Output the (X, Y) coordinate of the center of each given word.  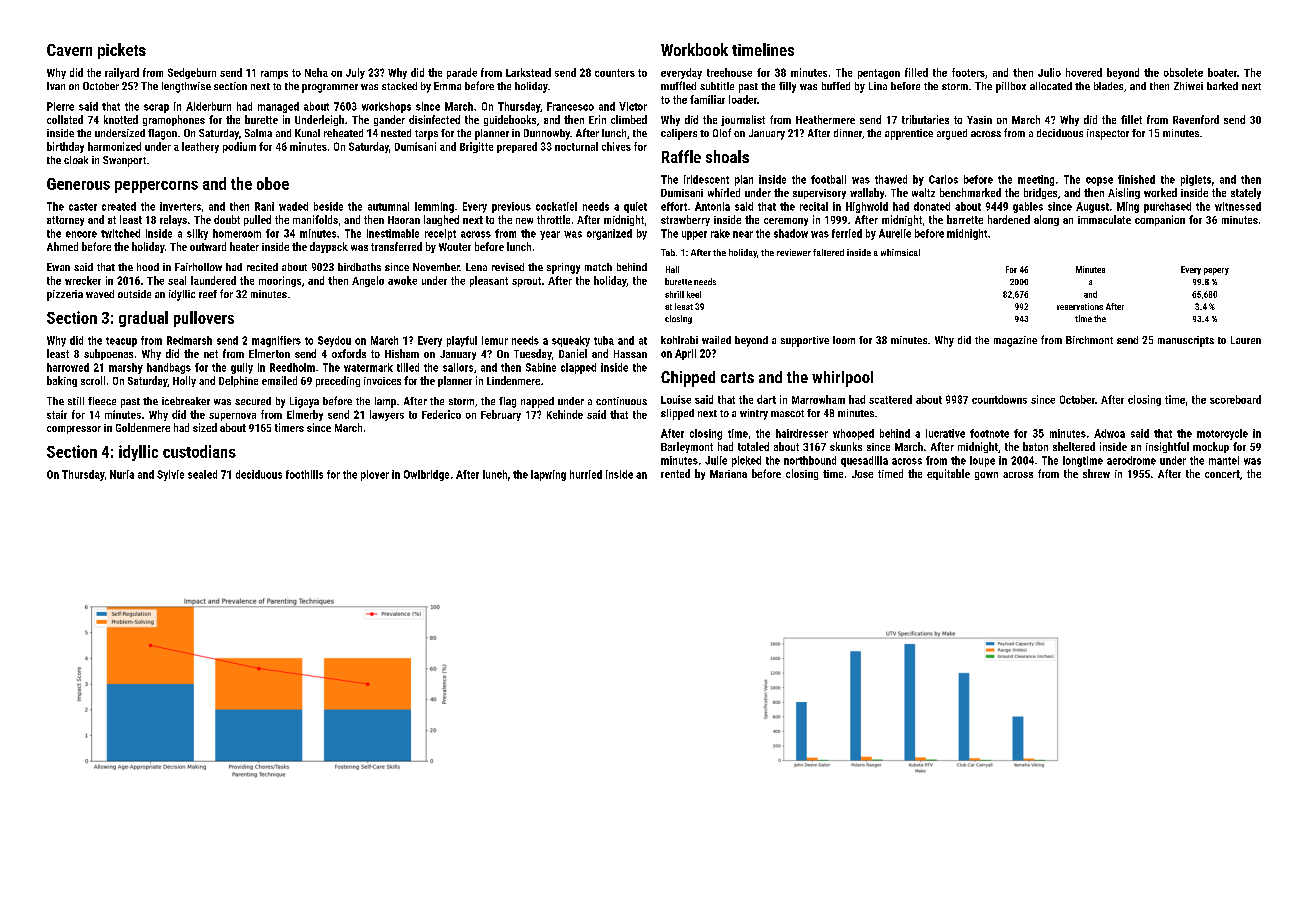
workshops (386, 107)
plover (375, 475)
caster (83, 207)
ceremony (786, 222)
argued (952, 134)
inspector (1108, 134)
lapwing (548, 475)
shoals (727, 156)
